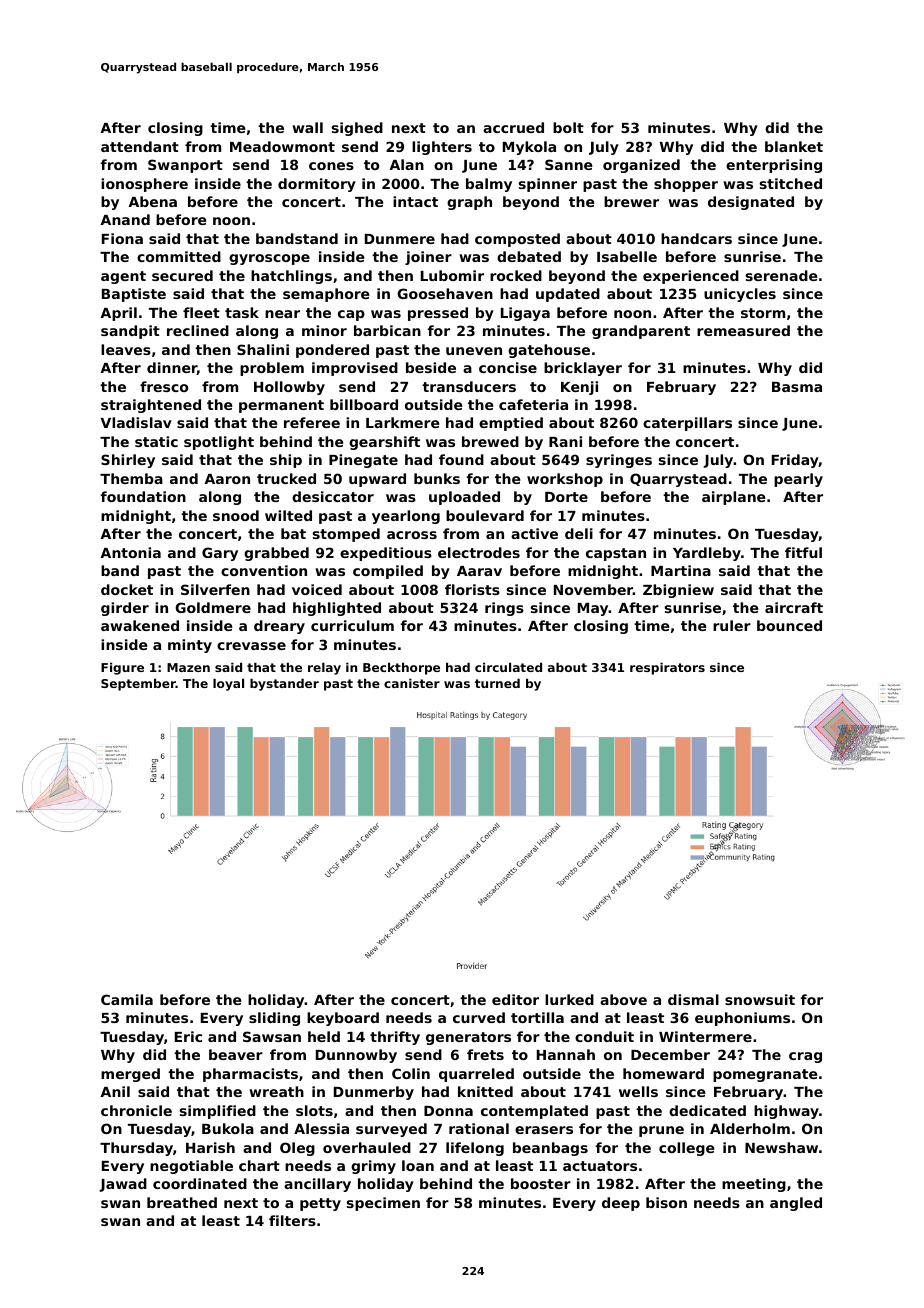  Describe the element at coordinates (513, 127) in the page. I see `accrued` at that location.
